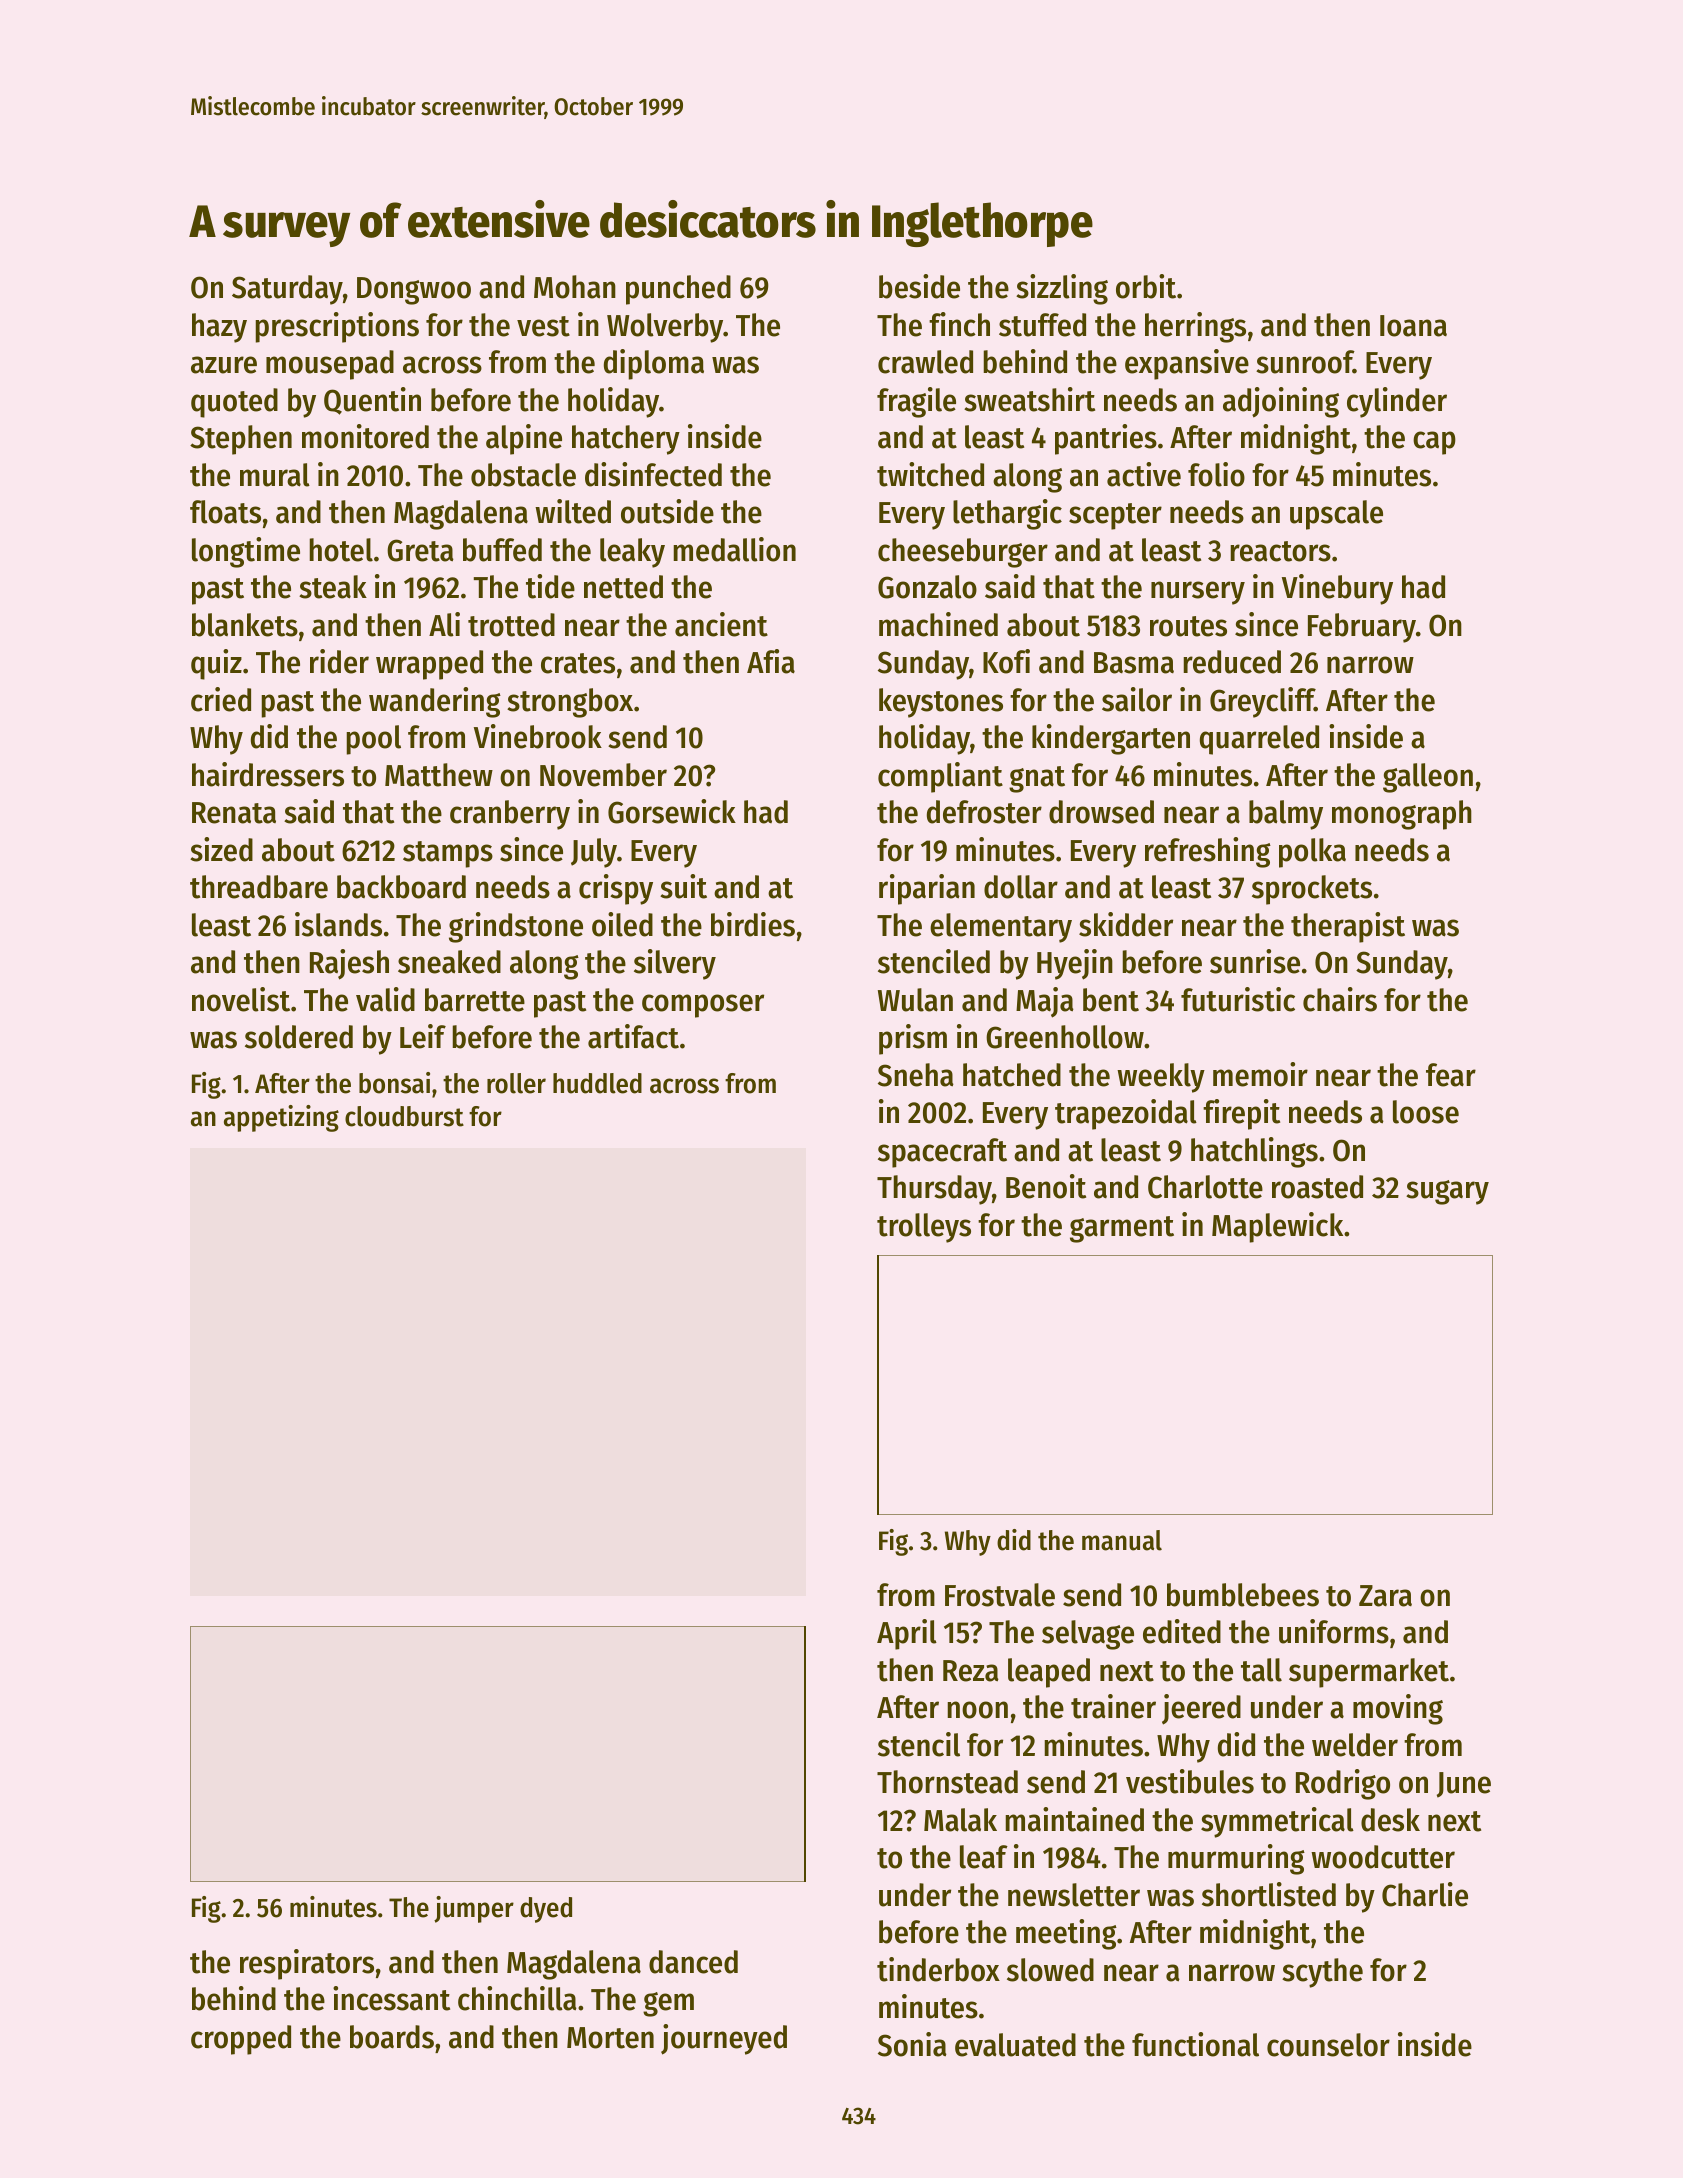 The width and height of the page is (1683, 2178). I want to click on sweatshirt, so click(1029, 399).
